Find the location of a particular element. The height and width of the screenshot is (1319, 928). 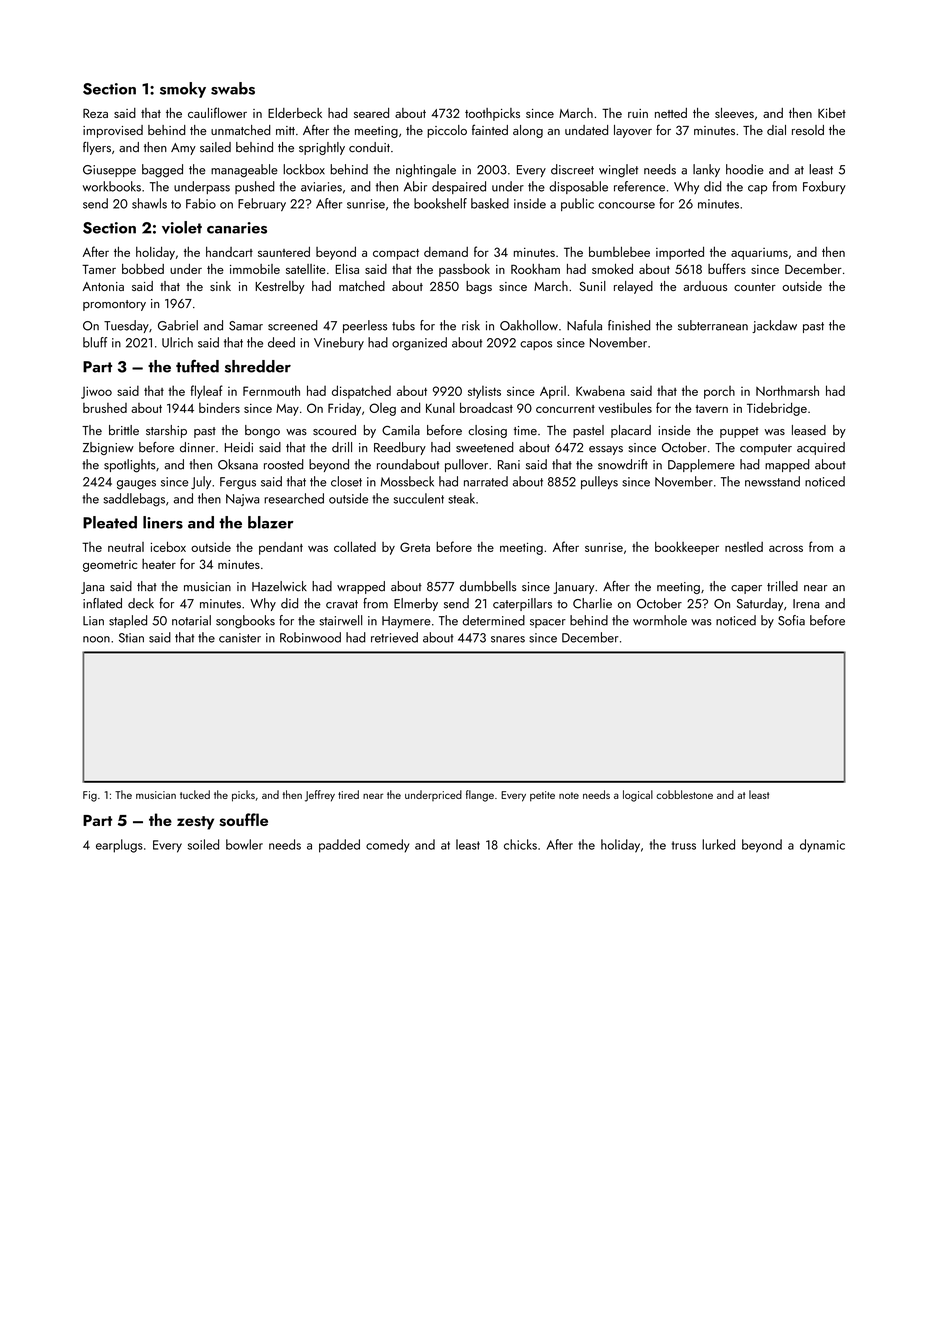

pulleys is located at coordinates (599, 482).
